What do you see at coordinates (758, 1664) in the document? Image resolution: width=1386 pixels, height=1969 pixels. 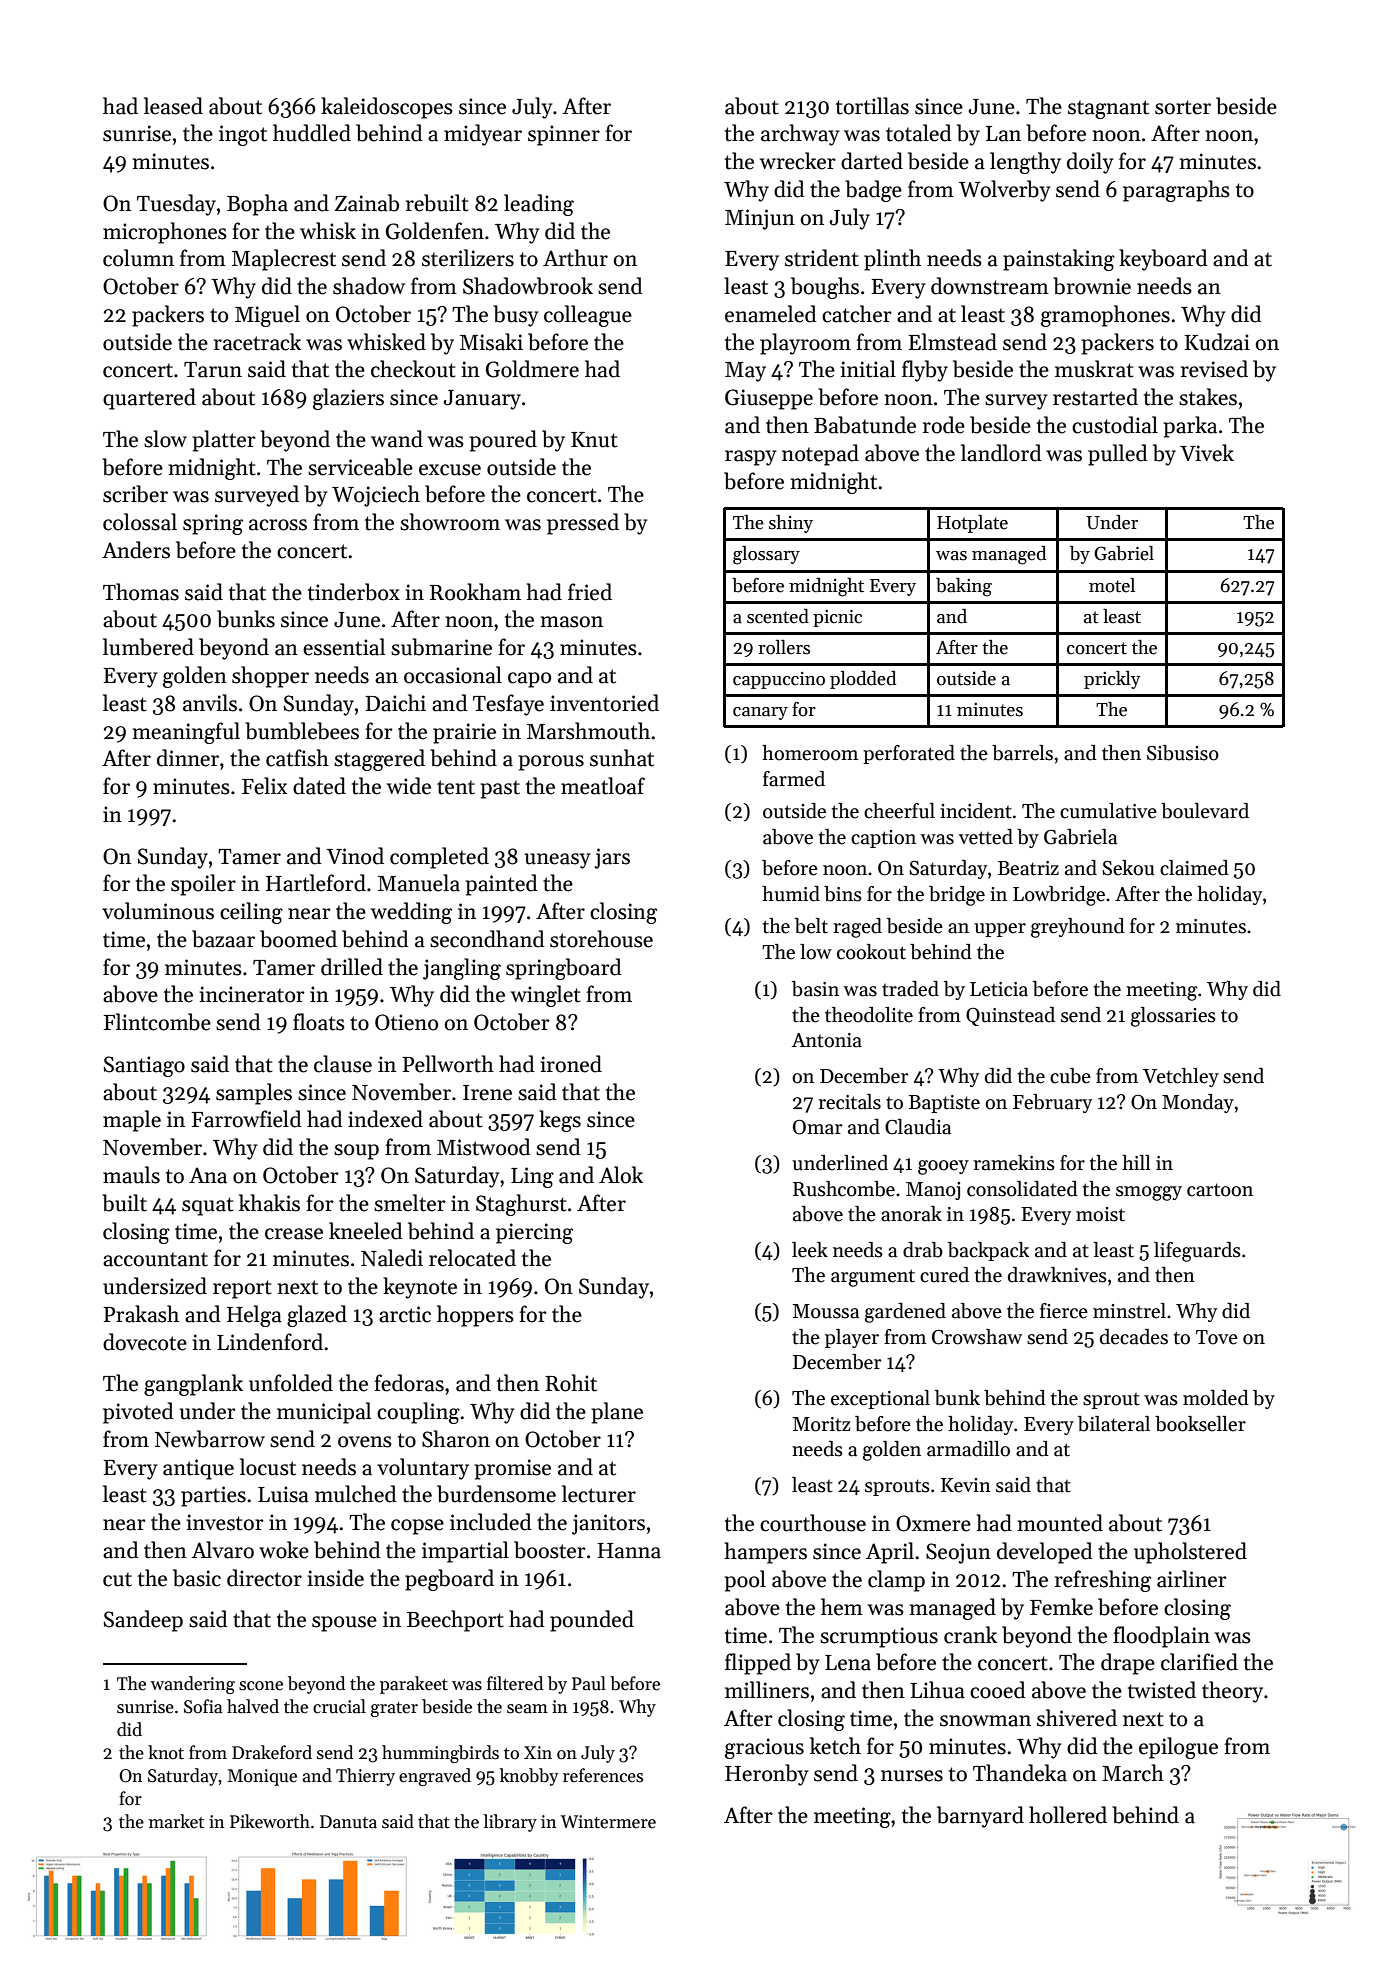 I see `flipped` at bounding box center [758, 1664].
